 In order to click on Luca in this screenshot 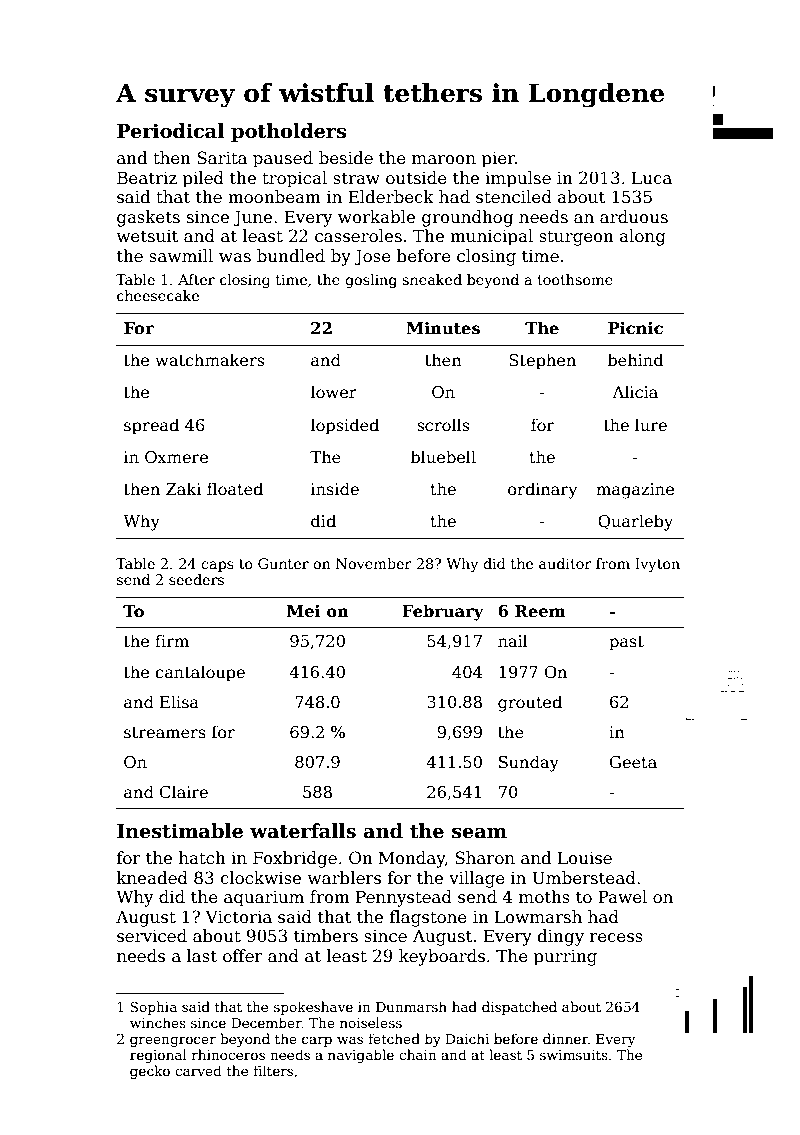, I will do `click(652, 178)`.
